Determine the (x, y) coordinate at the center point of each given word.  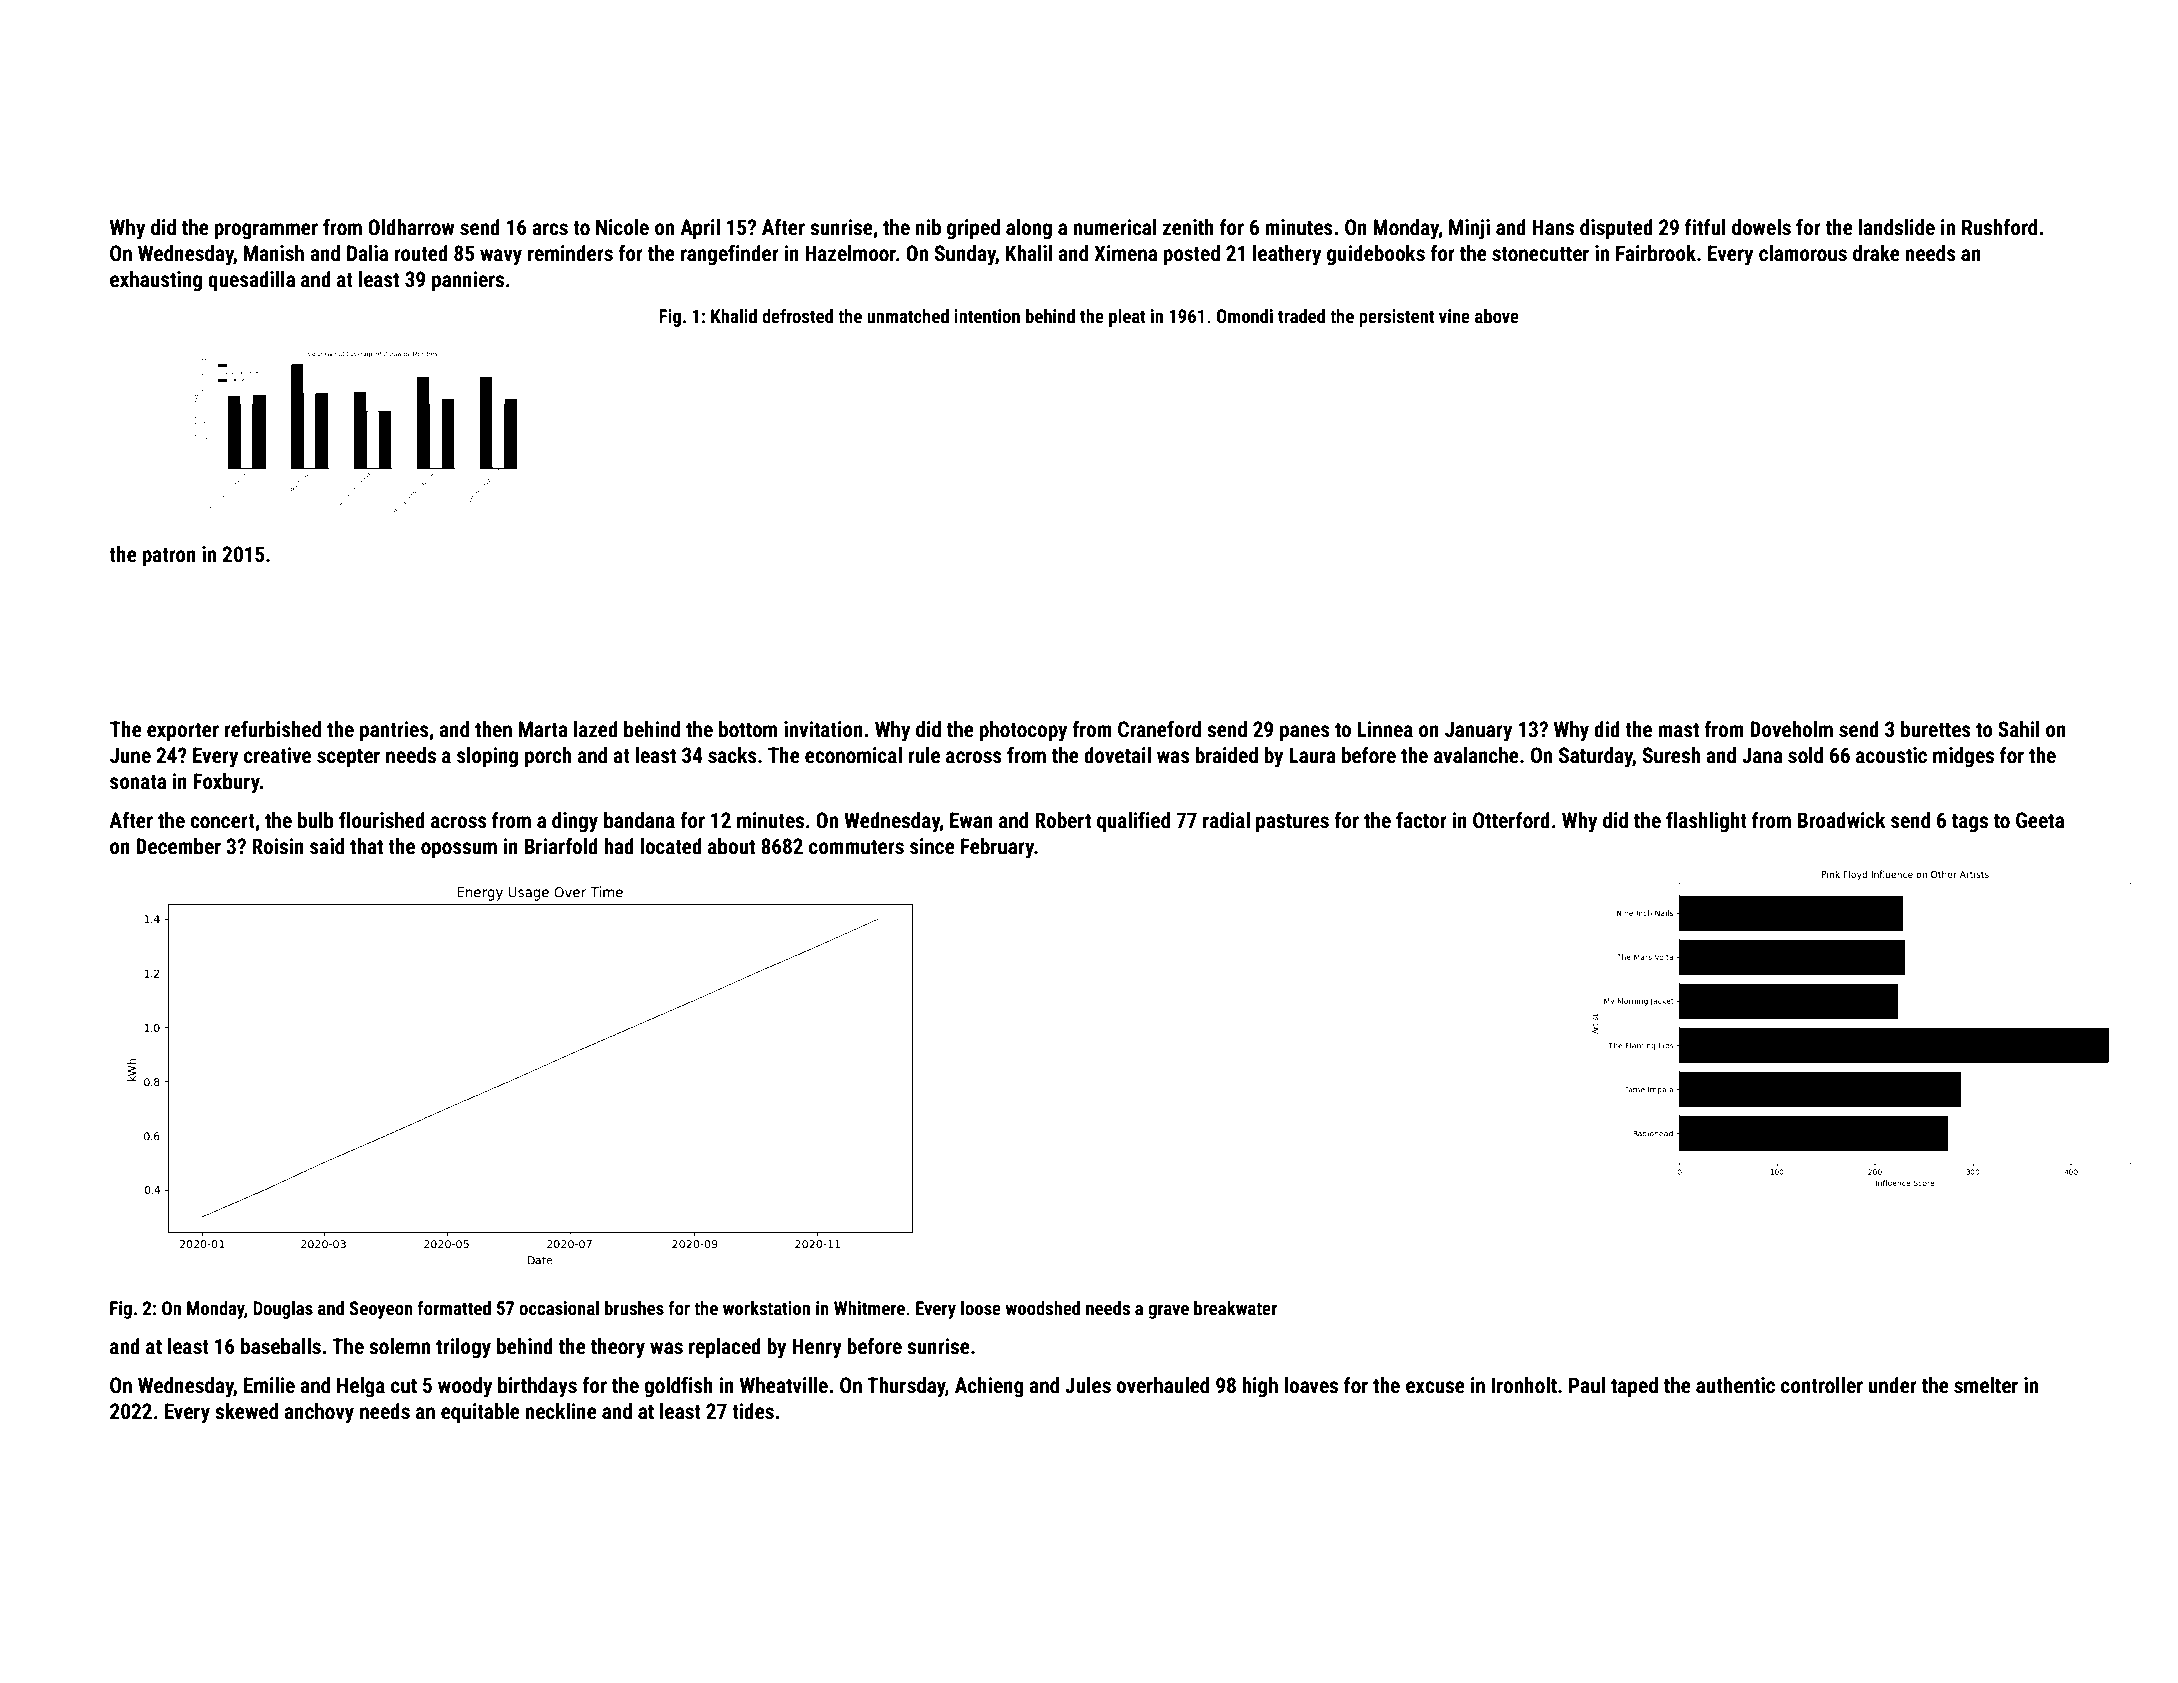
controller (1822, 1385)
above (1497, 316)
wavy (501, 257)
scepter (348, 758)
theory (618, 1348)
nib (928, 227)
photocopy (1023, 731)
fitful (1705, 227)
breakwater (1235, 1308)
